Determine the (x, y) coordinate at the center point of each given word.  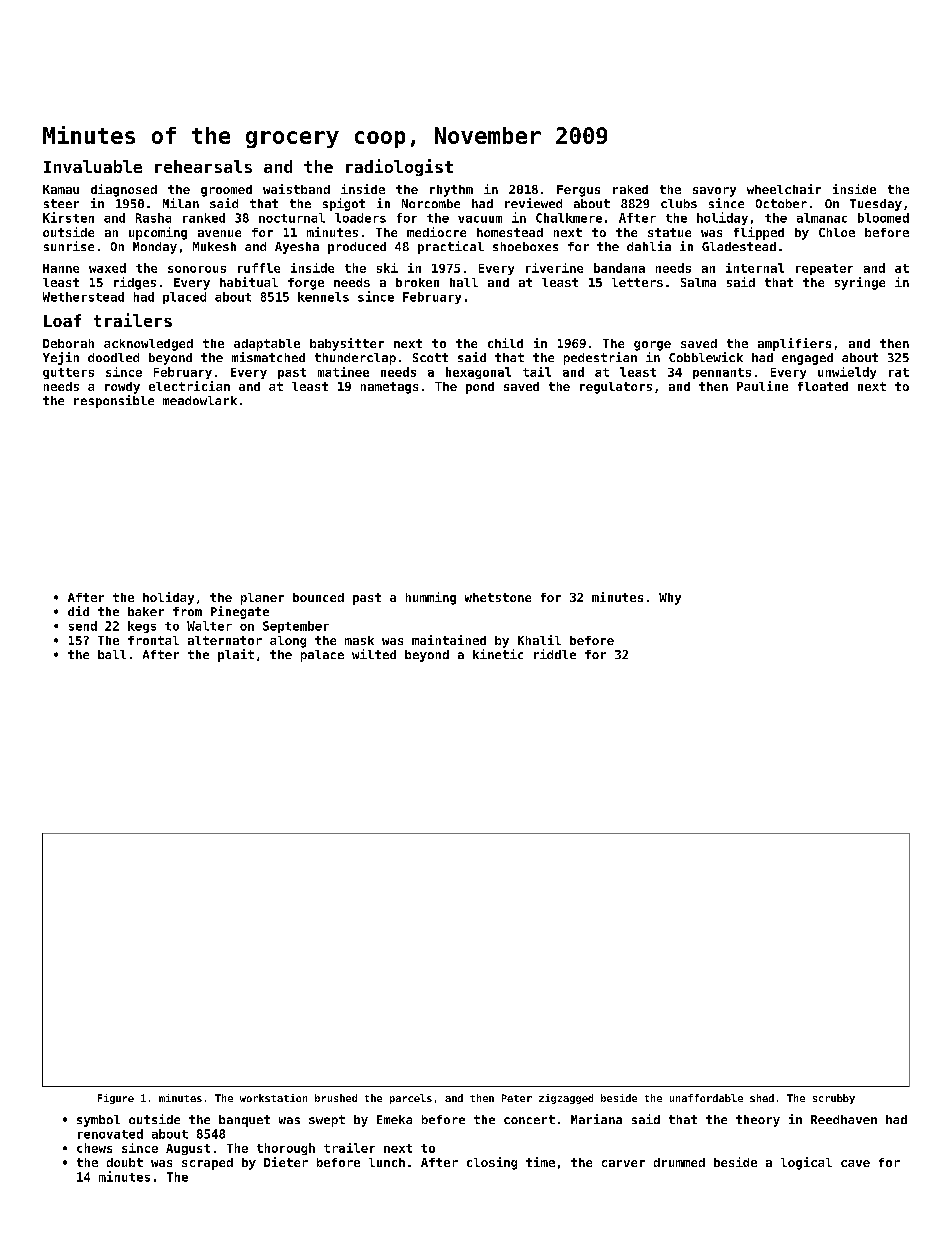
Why (670, 599)
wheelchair (784, 189)
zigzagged (566, 1099)
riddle (555, 654)
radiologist (399, 167)
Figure (116, 1099)
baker (146, 611)
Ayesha (297, 248)
